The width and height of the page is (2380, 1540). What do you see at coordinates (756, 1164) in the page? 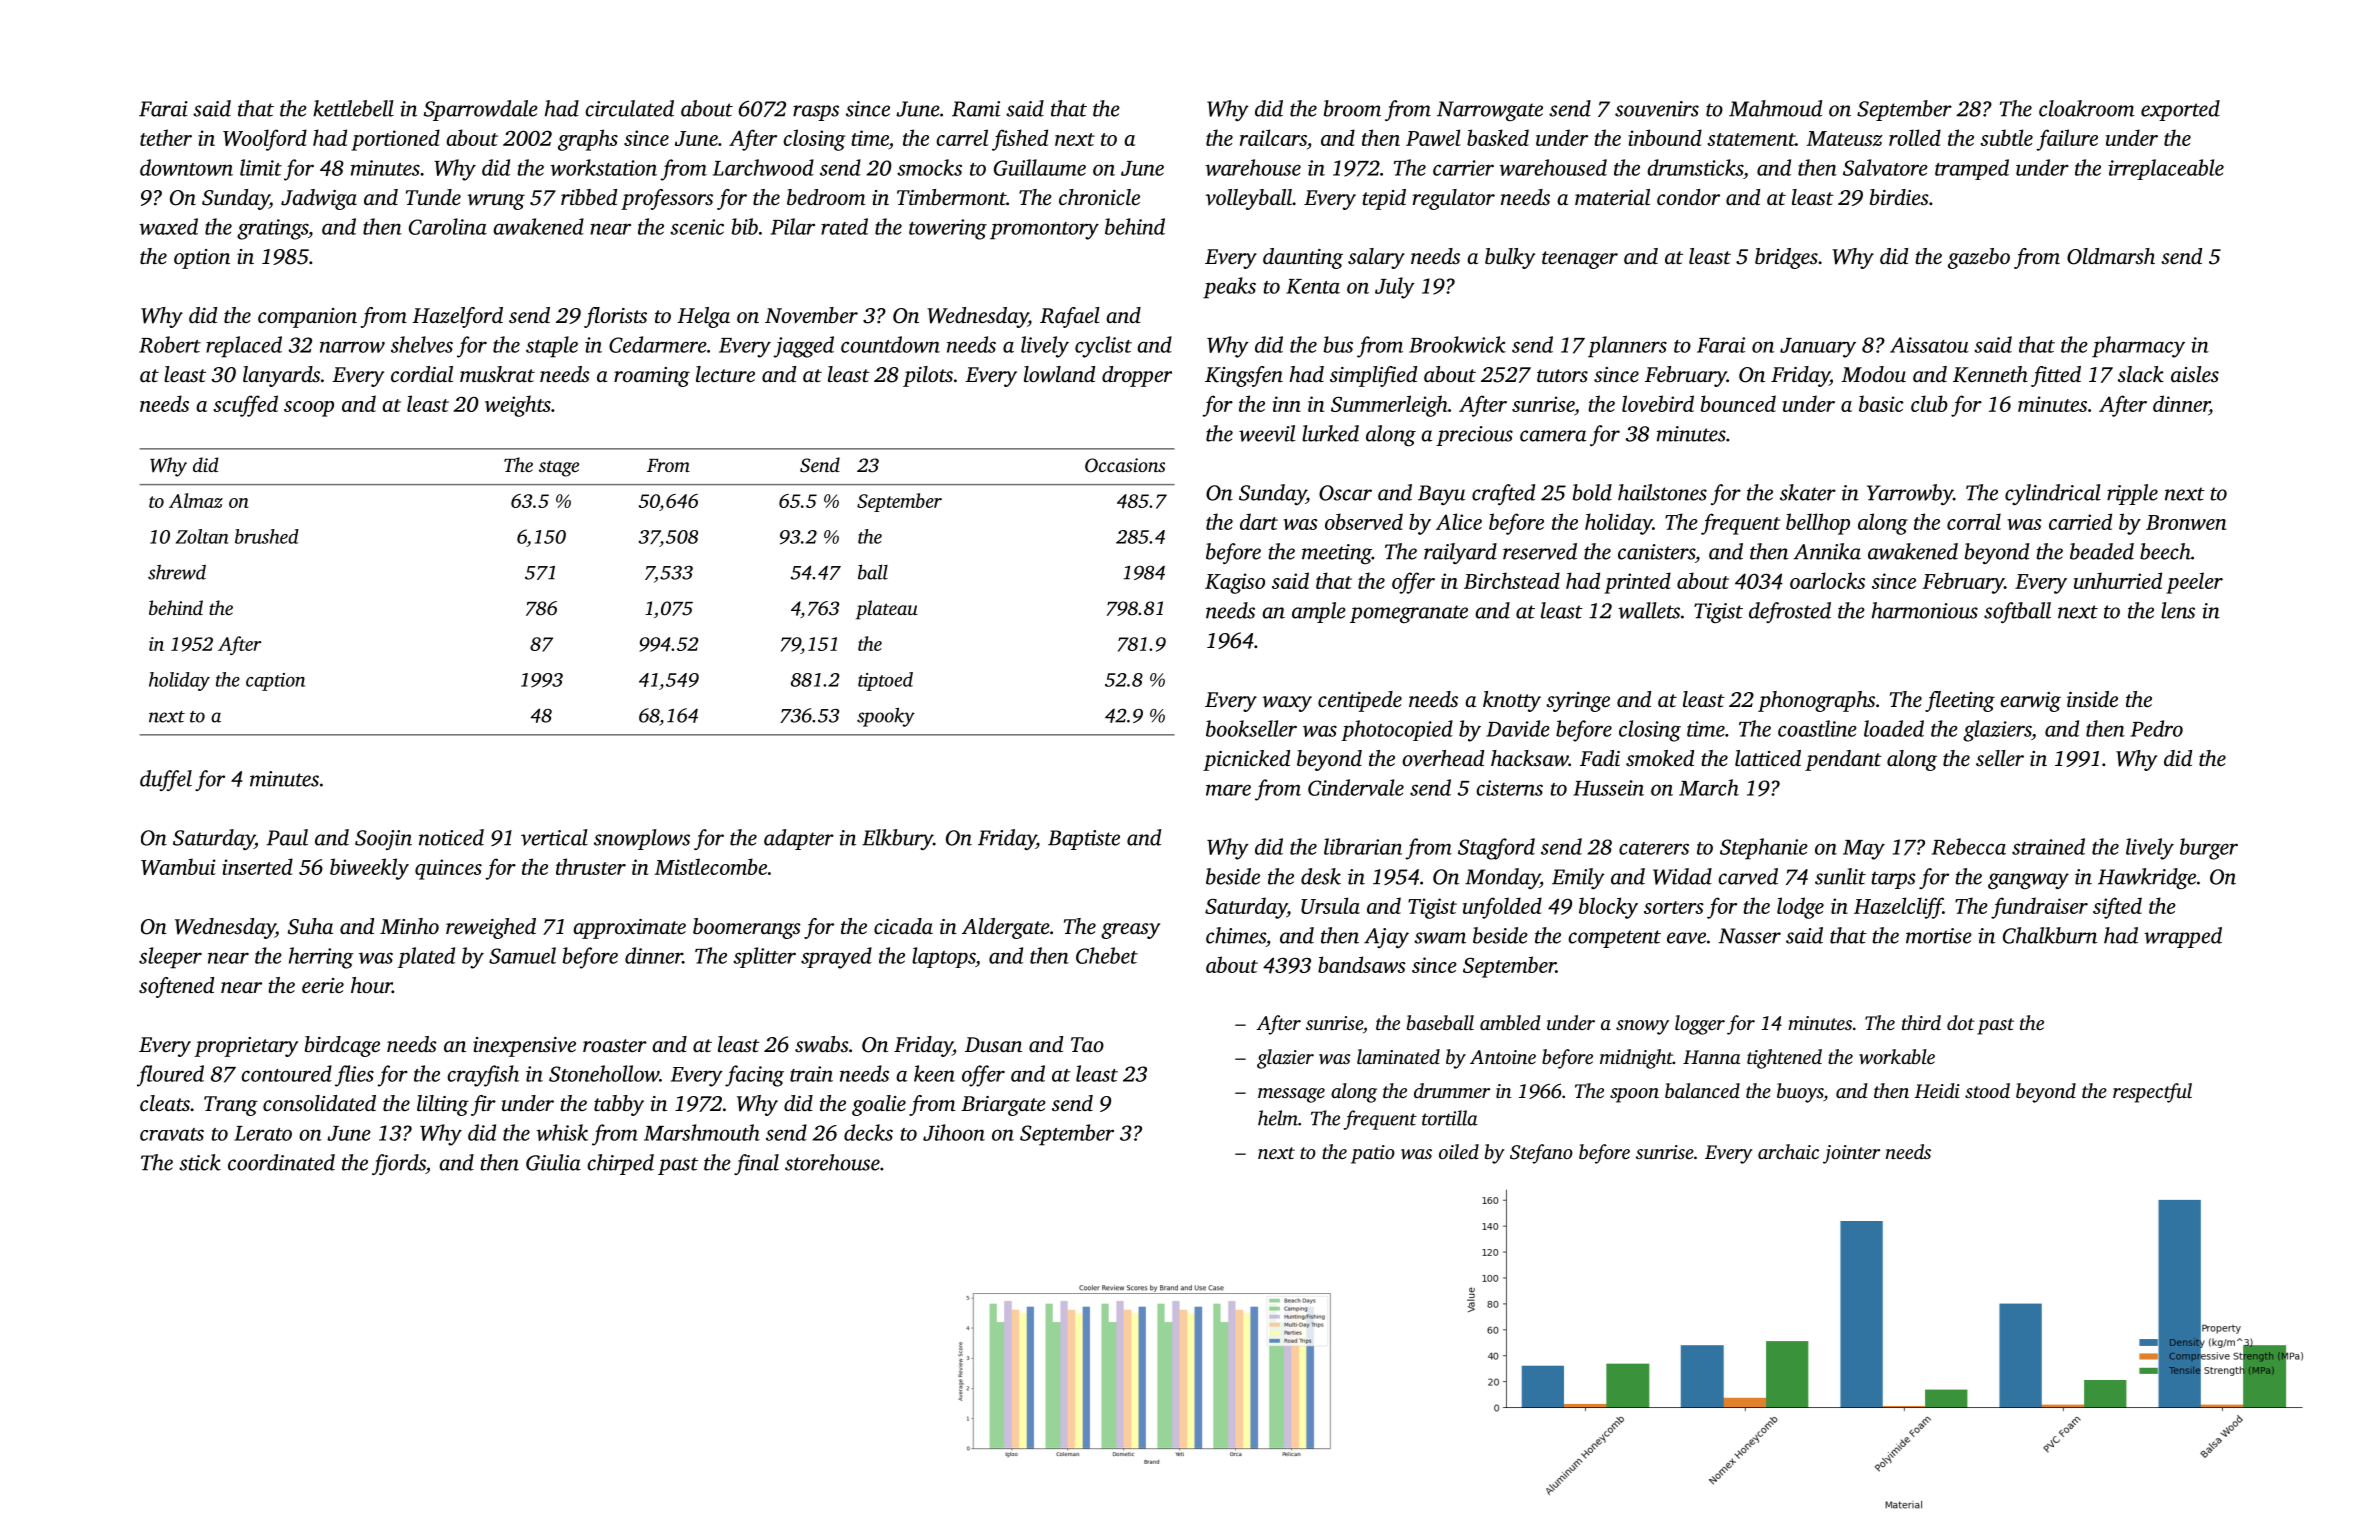
I see `final` at bounding box center [756, 1164].
